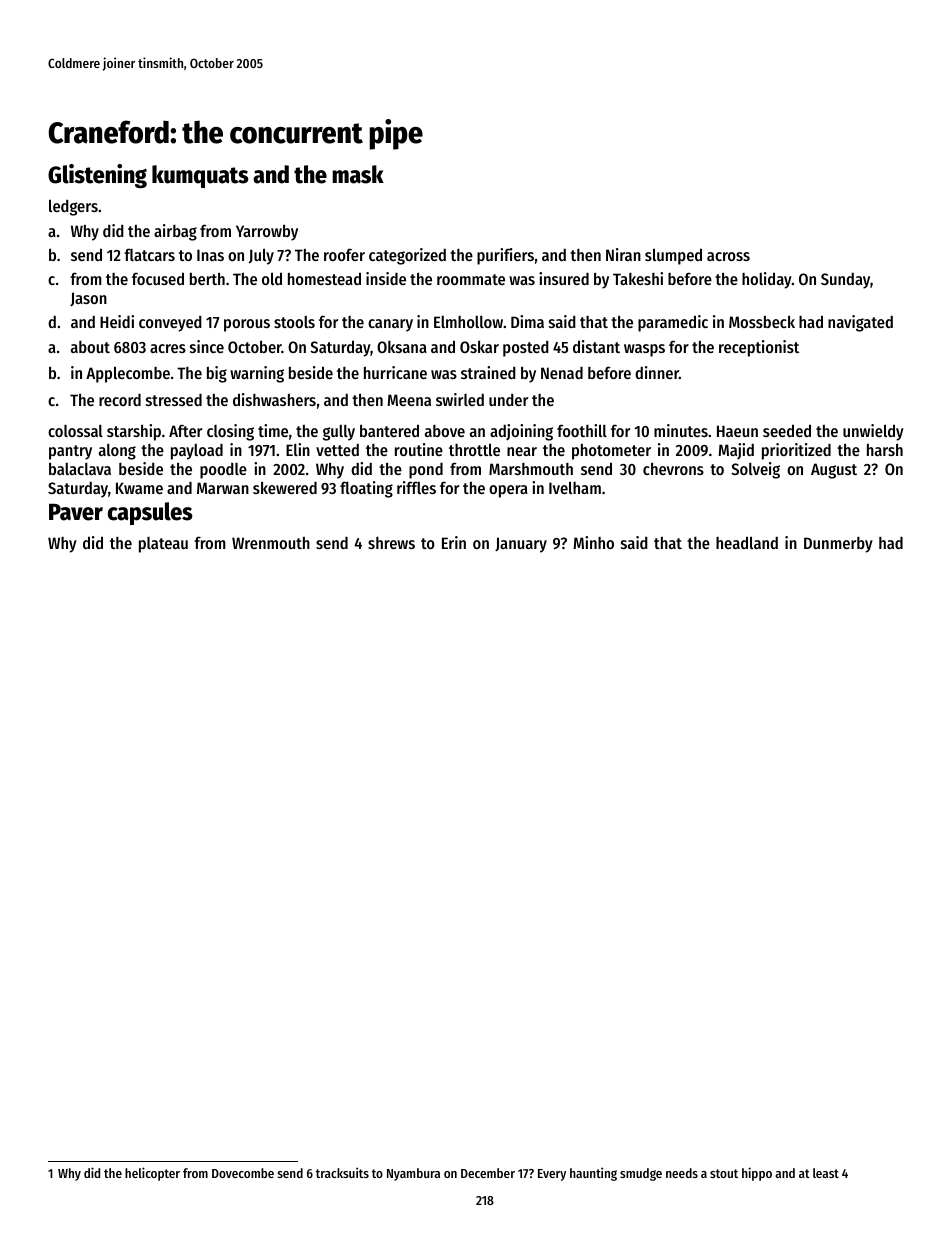  Describe the element at coordinates (521, 545) in the image. I see `January` at that location.
